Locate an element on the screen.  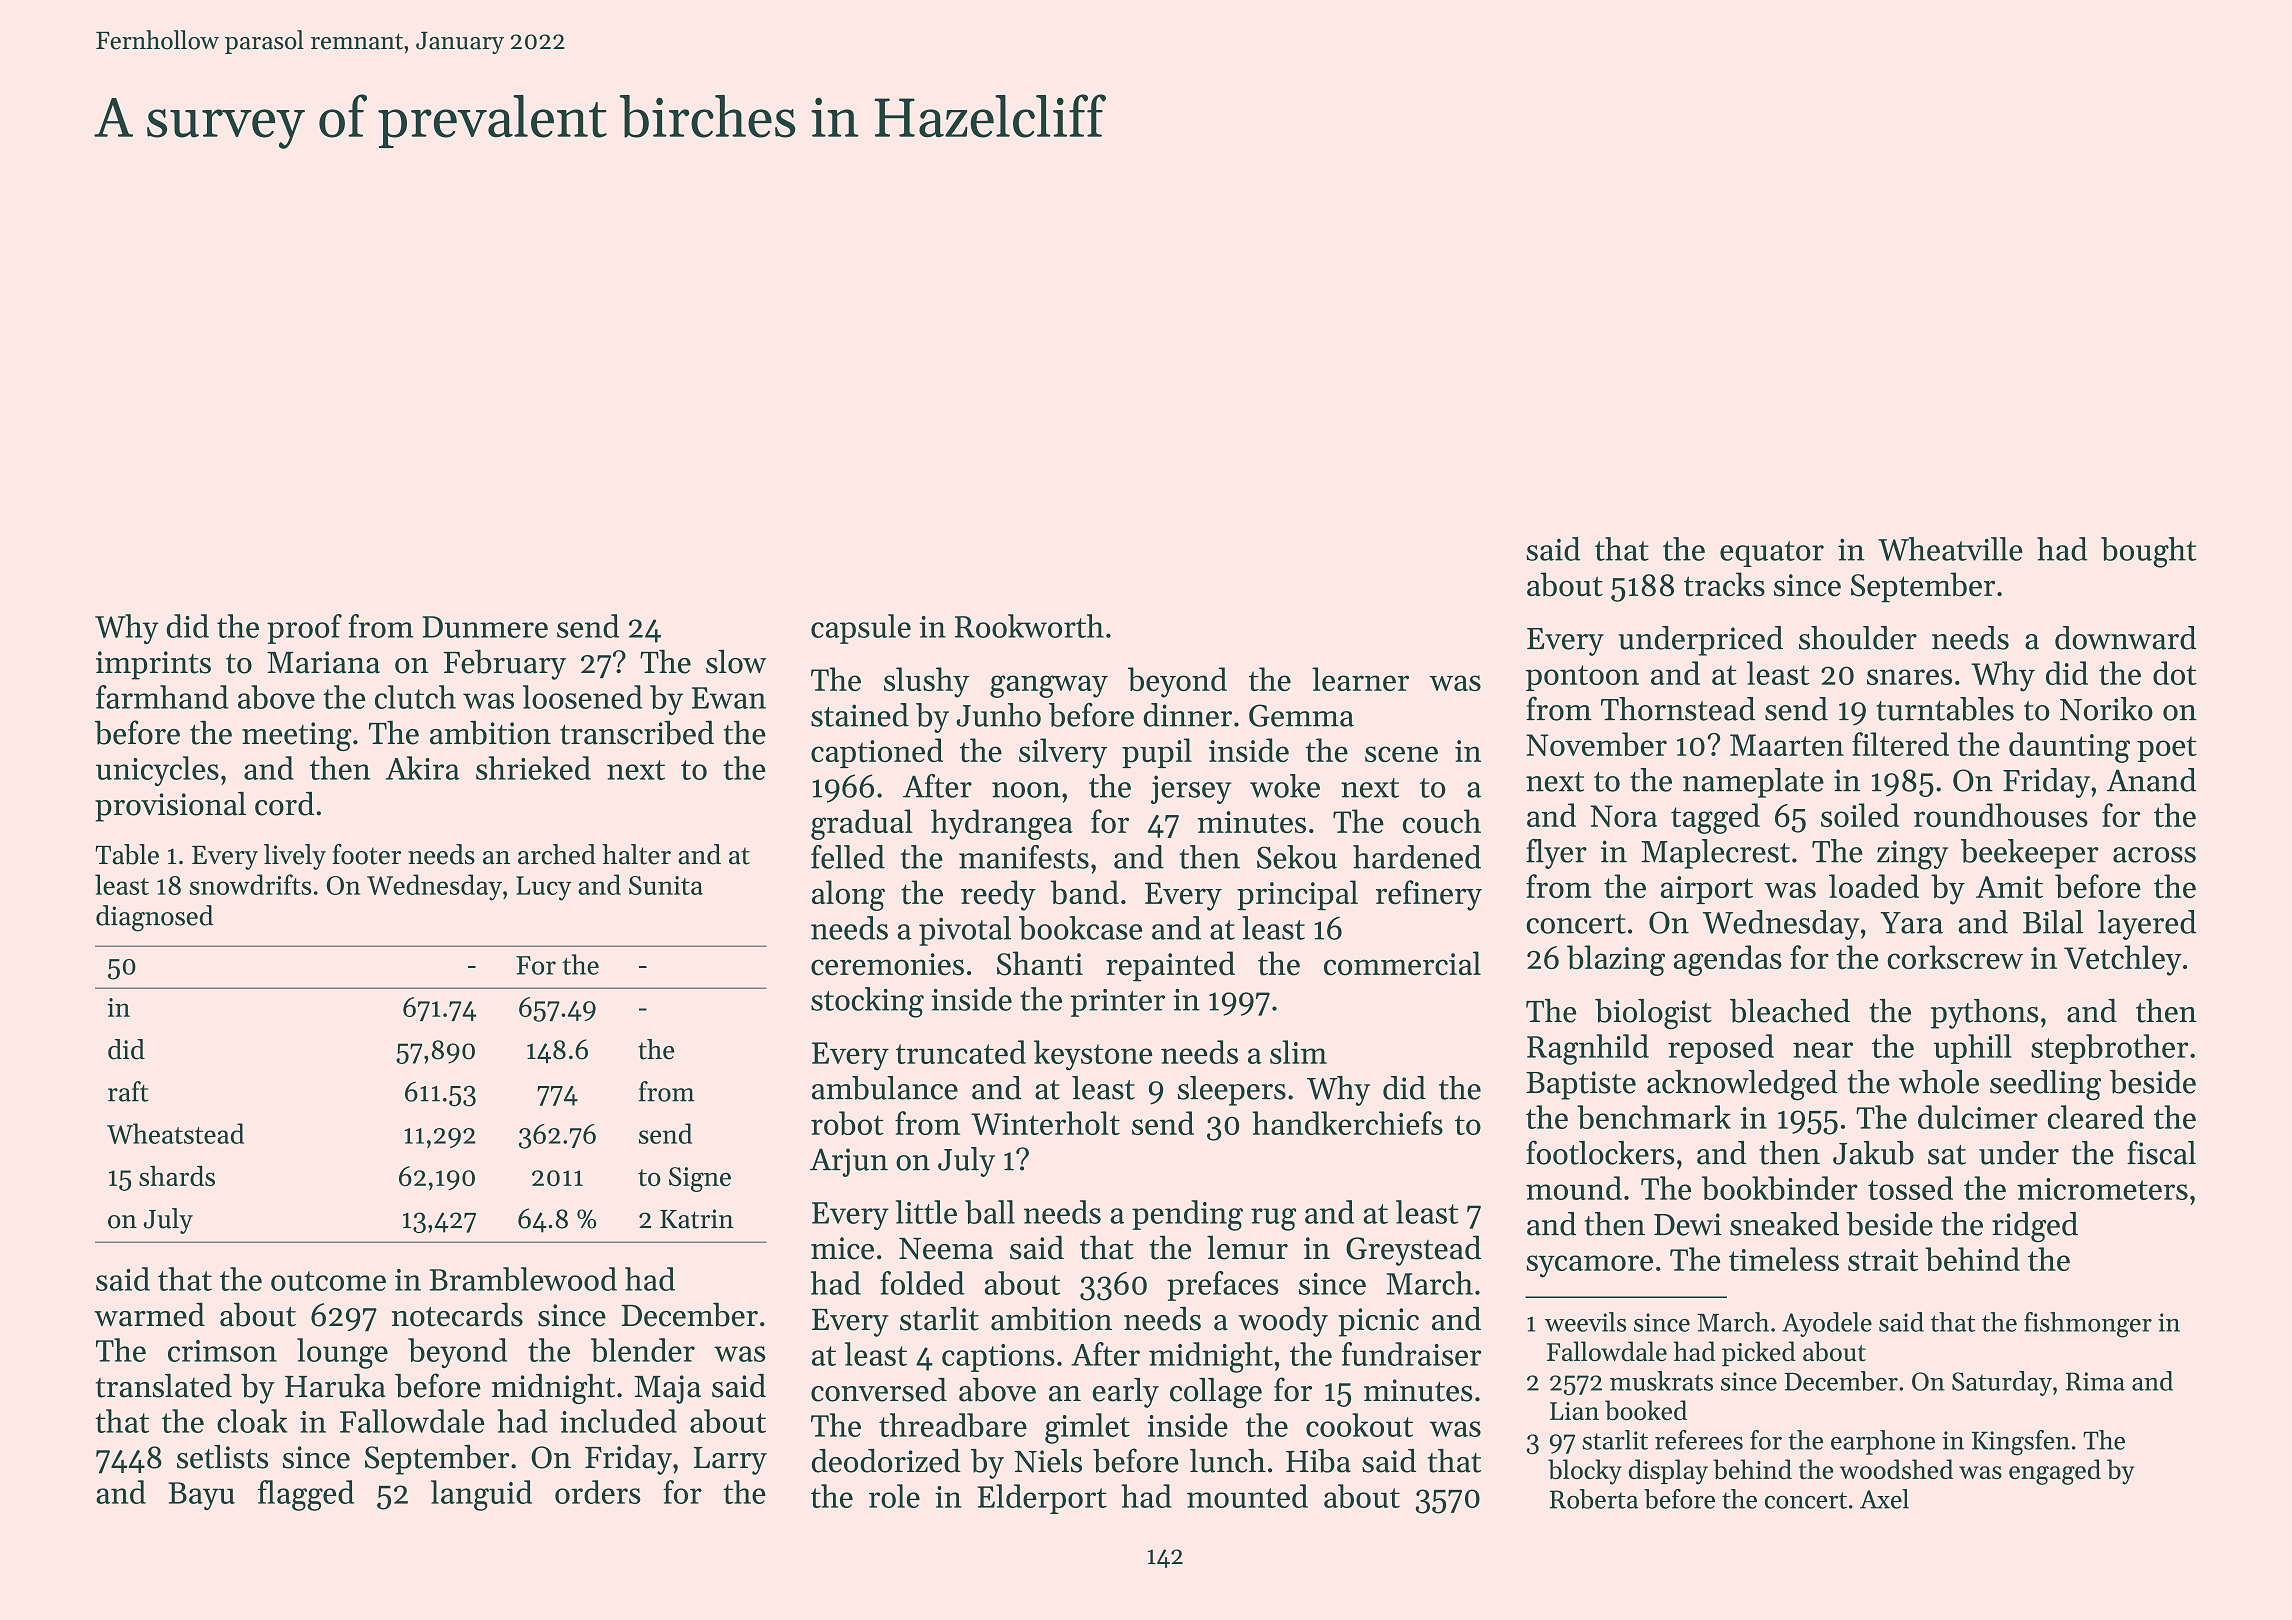
mounted is located at coordinates (1247, 1496).
